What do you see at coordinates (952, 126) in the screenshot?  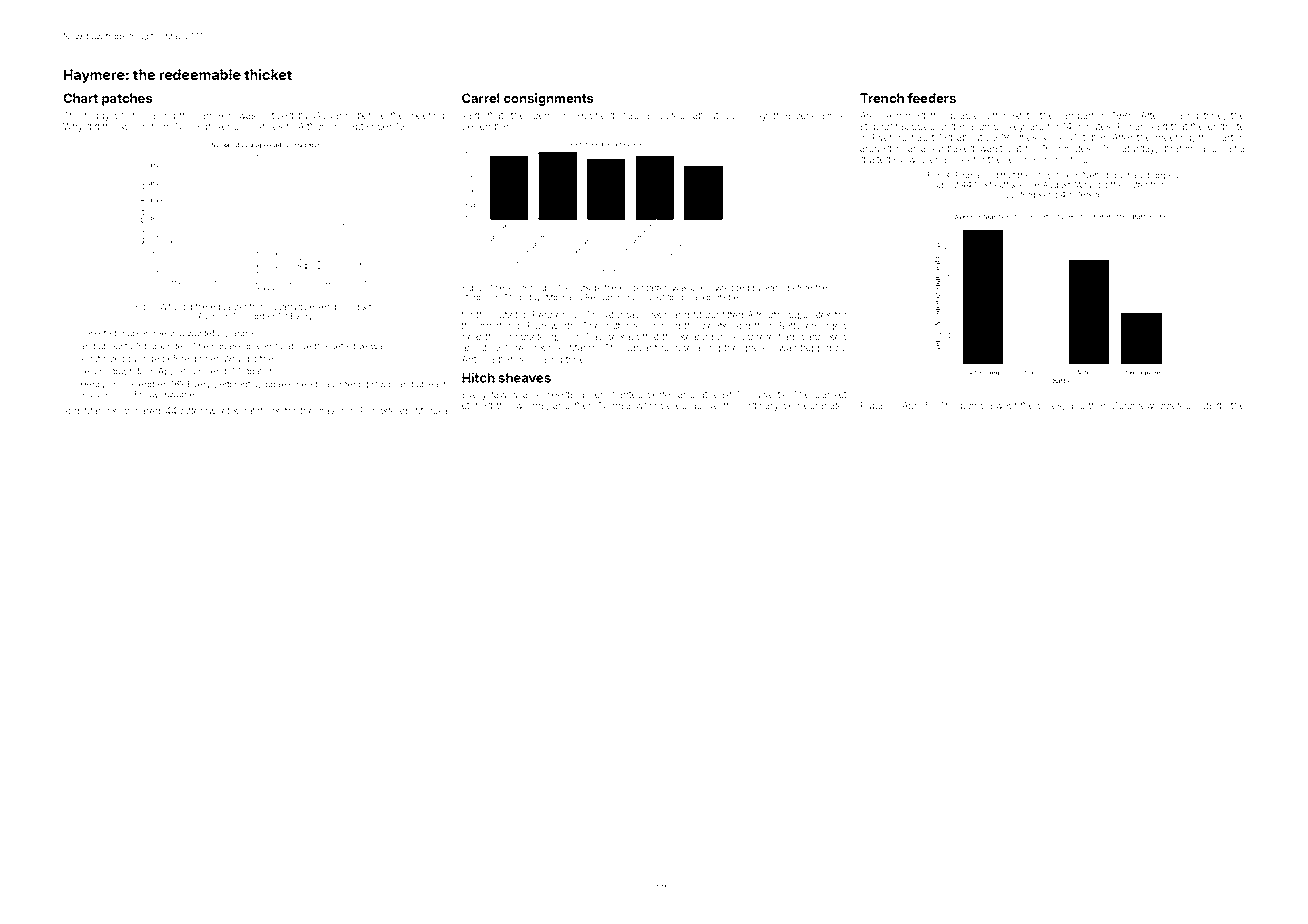 I see `under` at bounding box center [952, 126].
